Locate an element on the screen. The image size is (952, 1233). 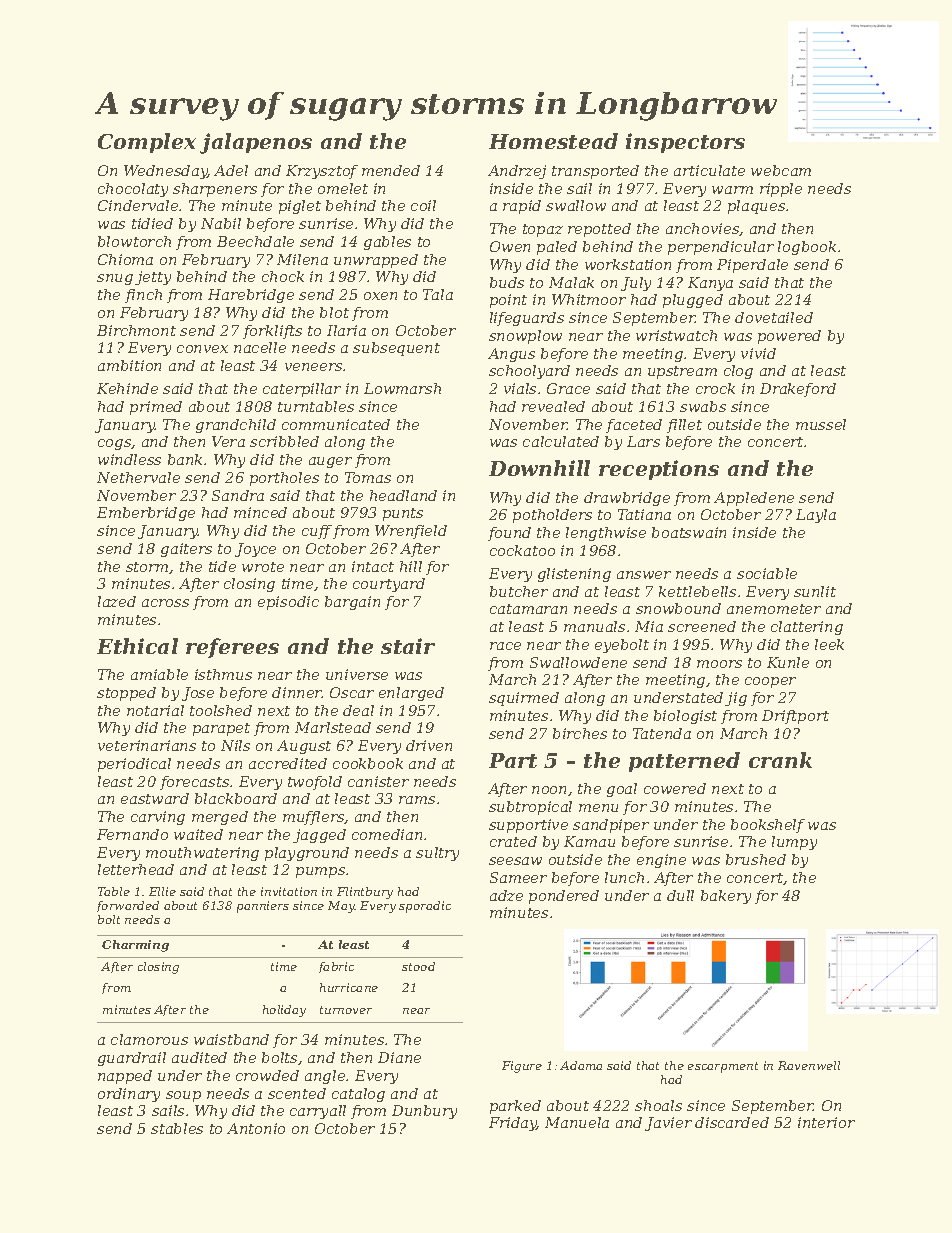
ordinary is located at coordinates (129, 1095).
